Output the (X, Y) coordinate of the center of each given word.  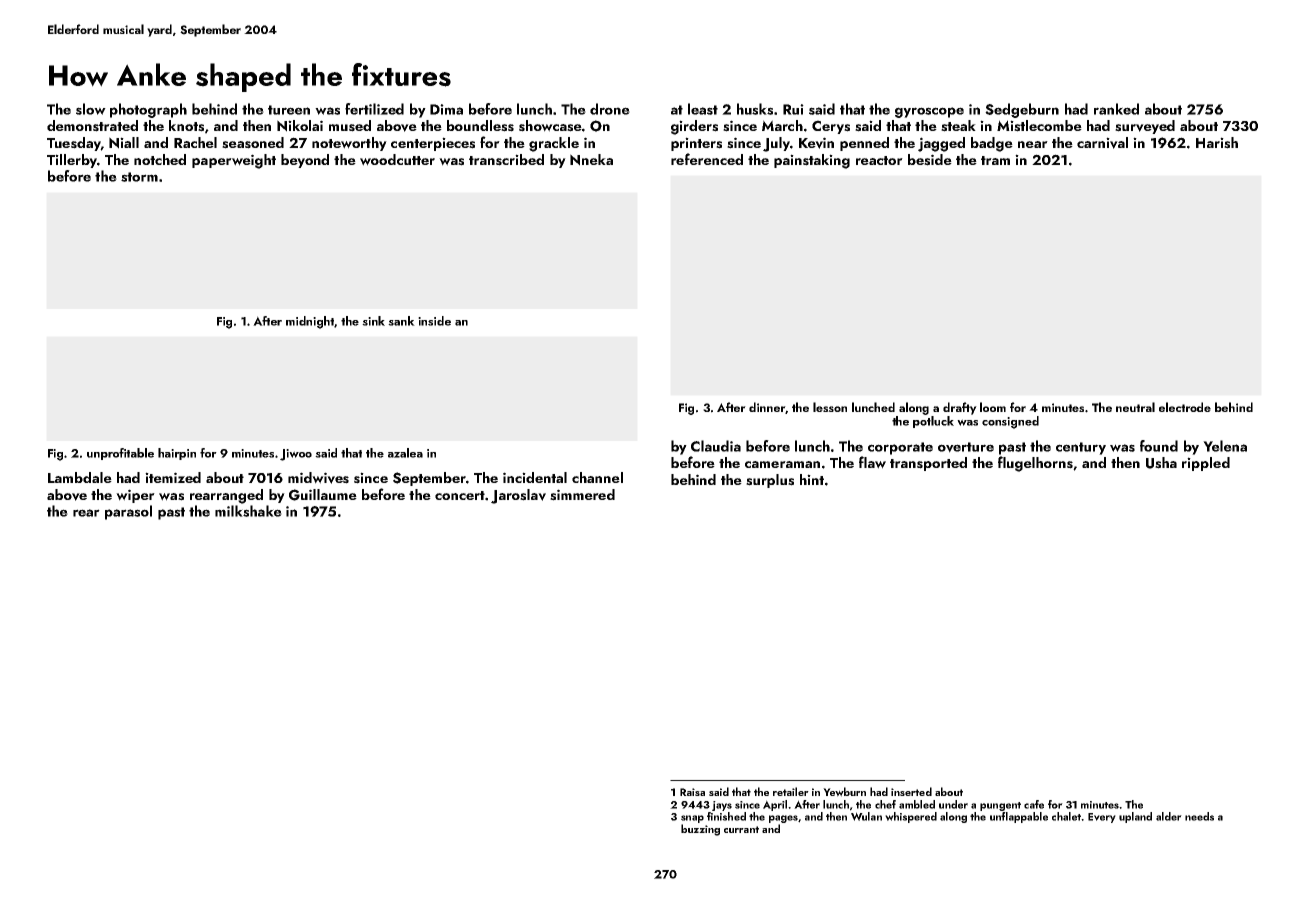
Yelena (1225, 446)
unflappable (1019, 817)
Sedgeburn (1022, 110)
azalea (405, 453)
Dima (446, 109)
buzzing (700, 830)
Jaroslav (518, 496)
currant (741, 829)
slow (91, 109)
